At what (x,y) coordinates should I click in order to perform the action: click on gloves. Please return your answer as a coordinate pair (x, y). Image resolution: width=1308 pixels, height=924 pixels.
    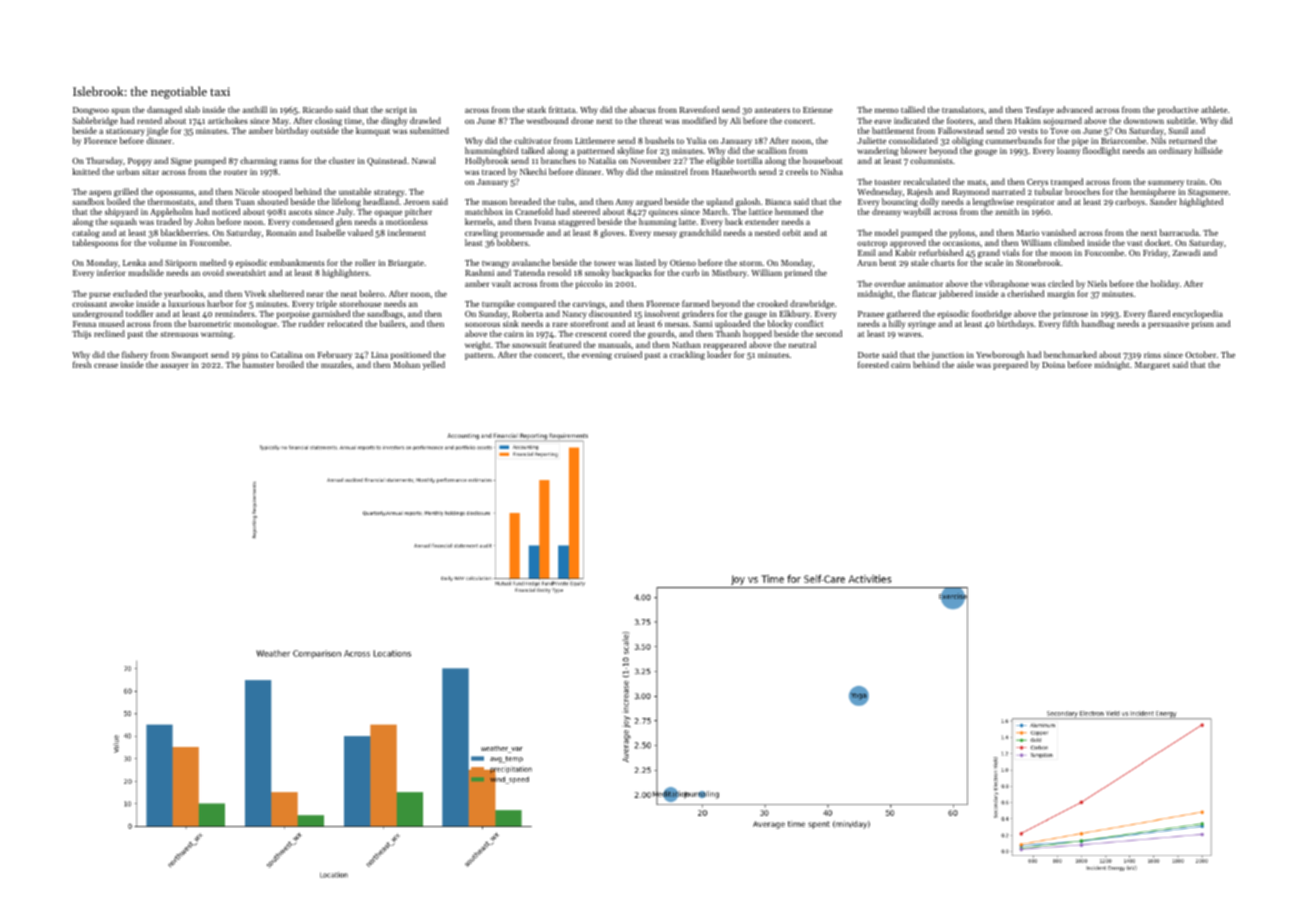
    Looking at the image, I should click on (612, 233).
